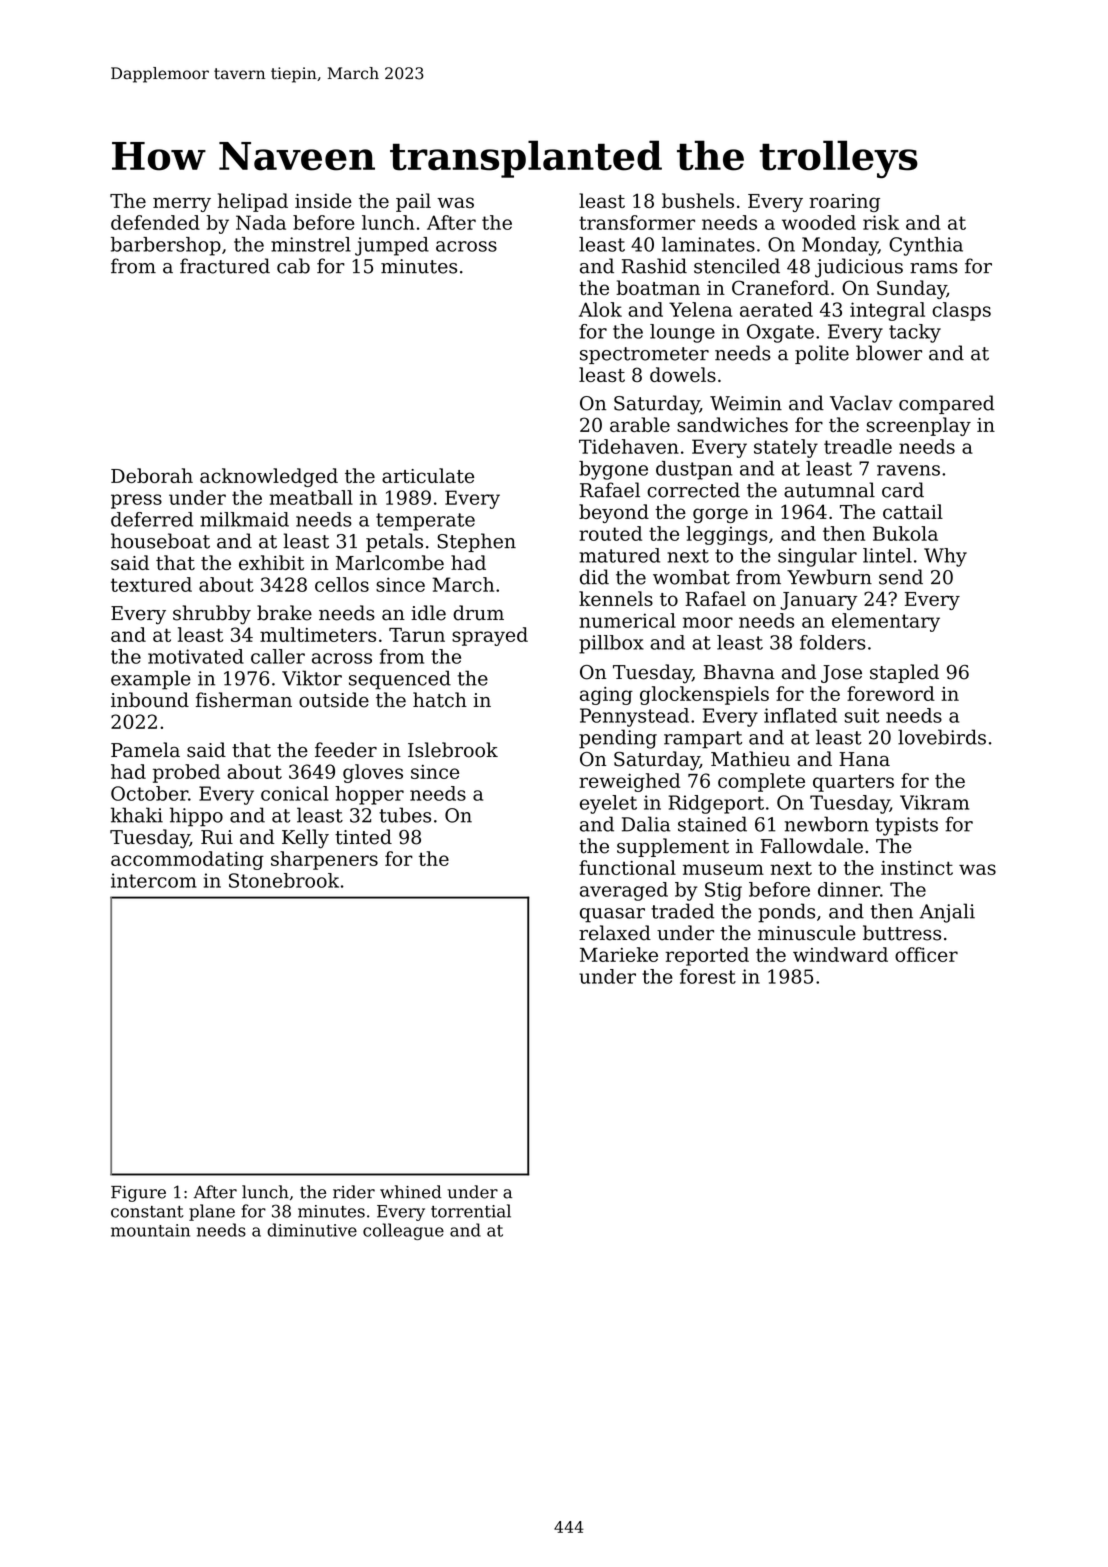 Image resolution: width=1108 pixels, height=1567 pixels. What do you see at coordinates (708, 976) in the screenshot?
I see `forest` at bounding box center [708, 976].
